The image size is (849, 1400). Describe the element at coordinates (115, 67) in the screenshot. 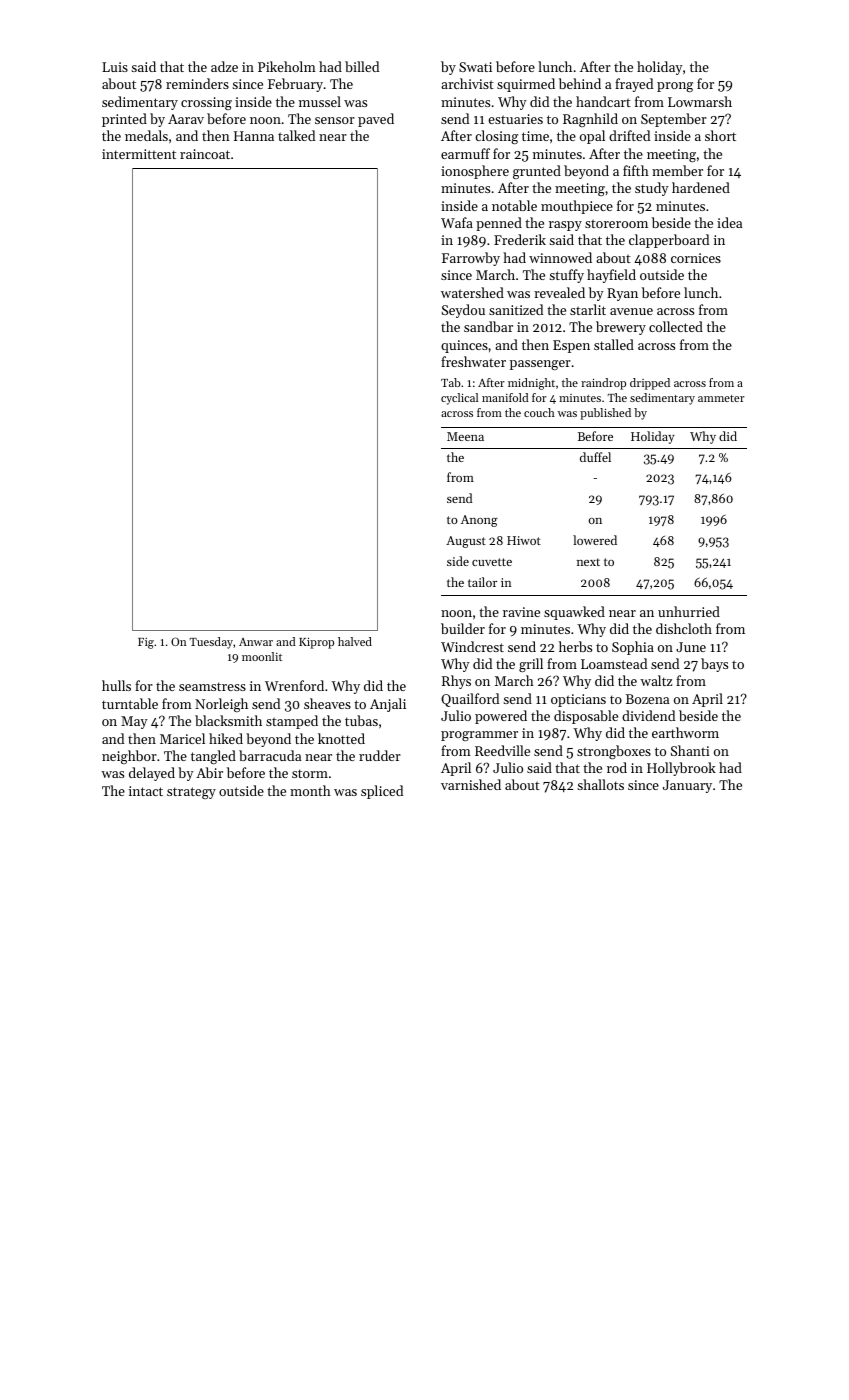

I see `Luis` at that location.
